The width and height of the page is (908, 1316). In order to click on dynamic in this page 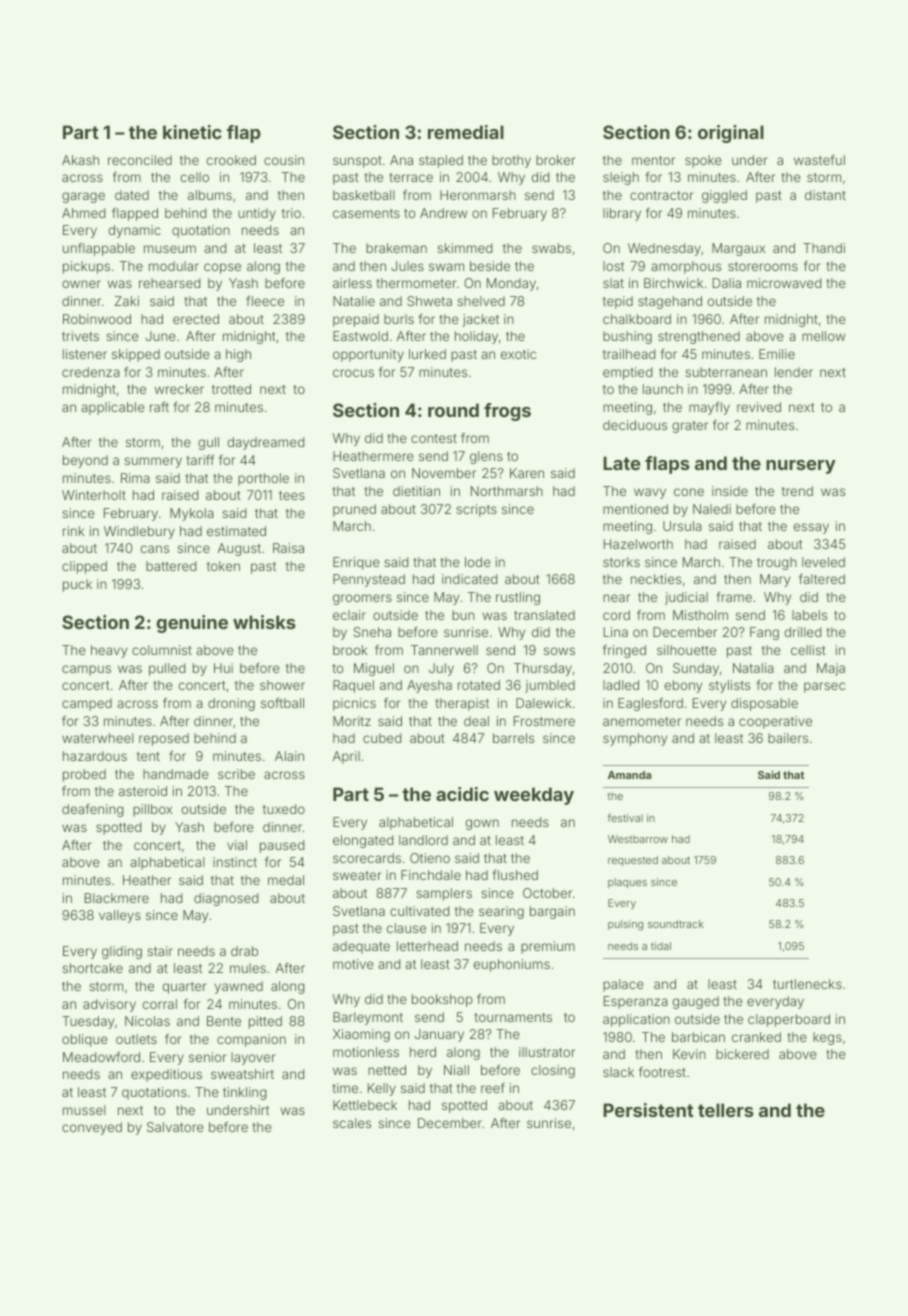, I will do `click(135, 231)`.
